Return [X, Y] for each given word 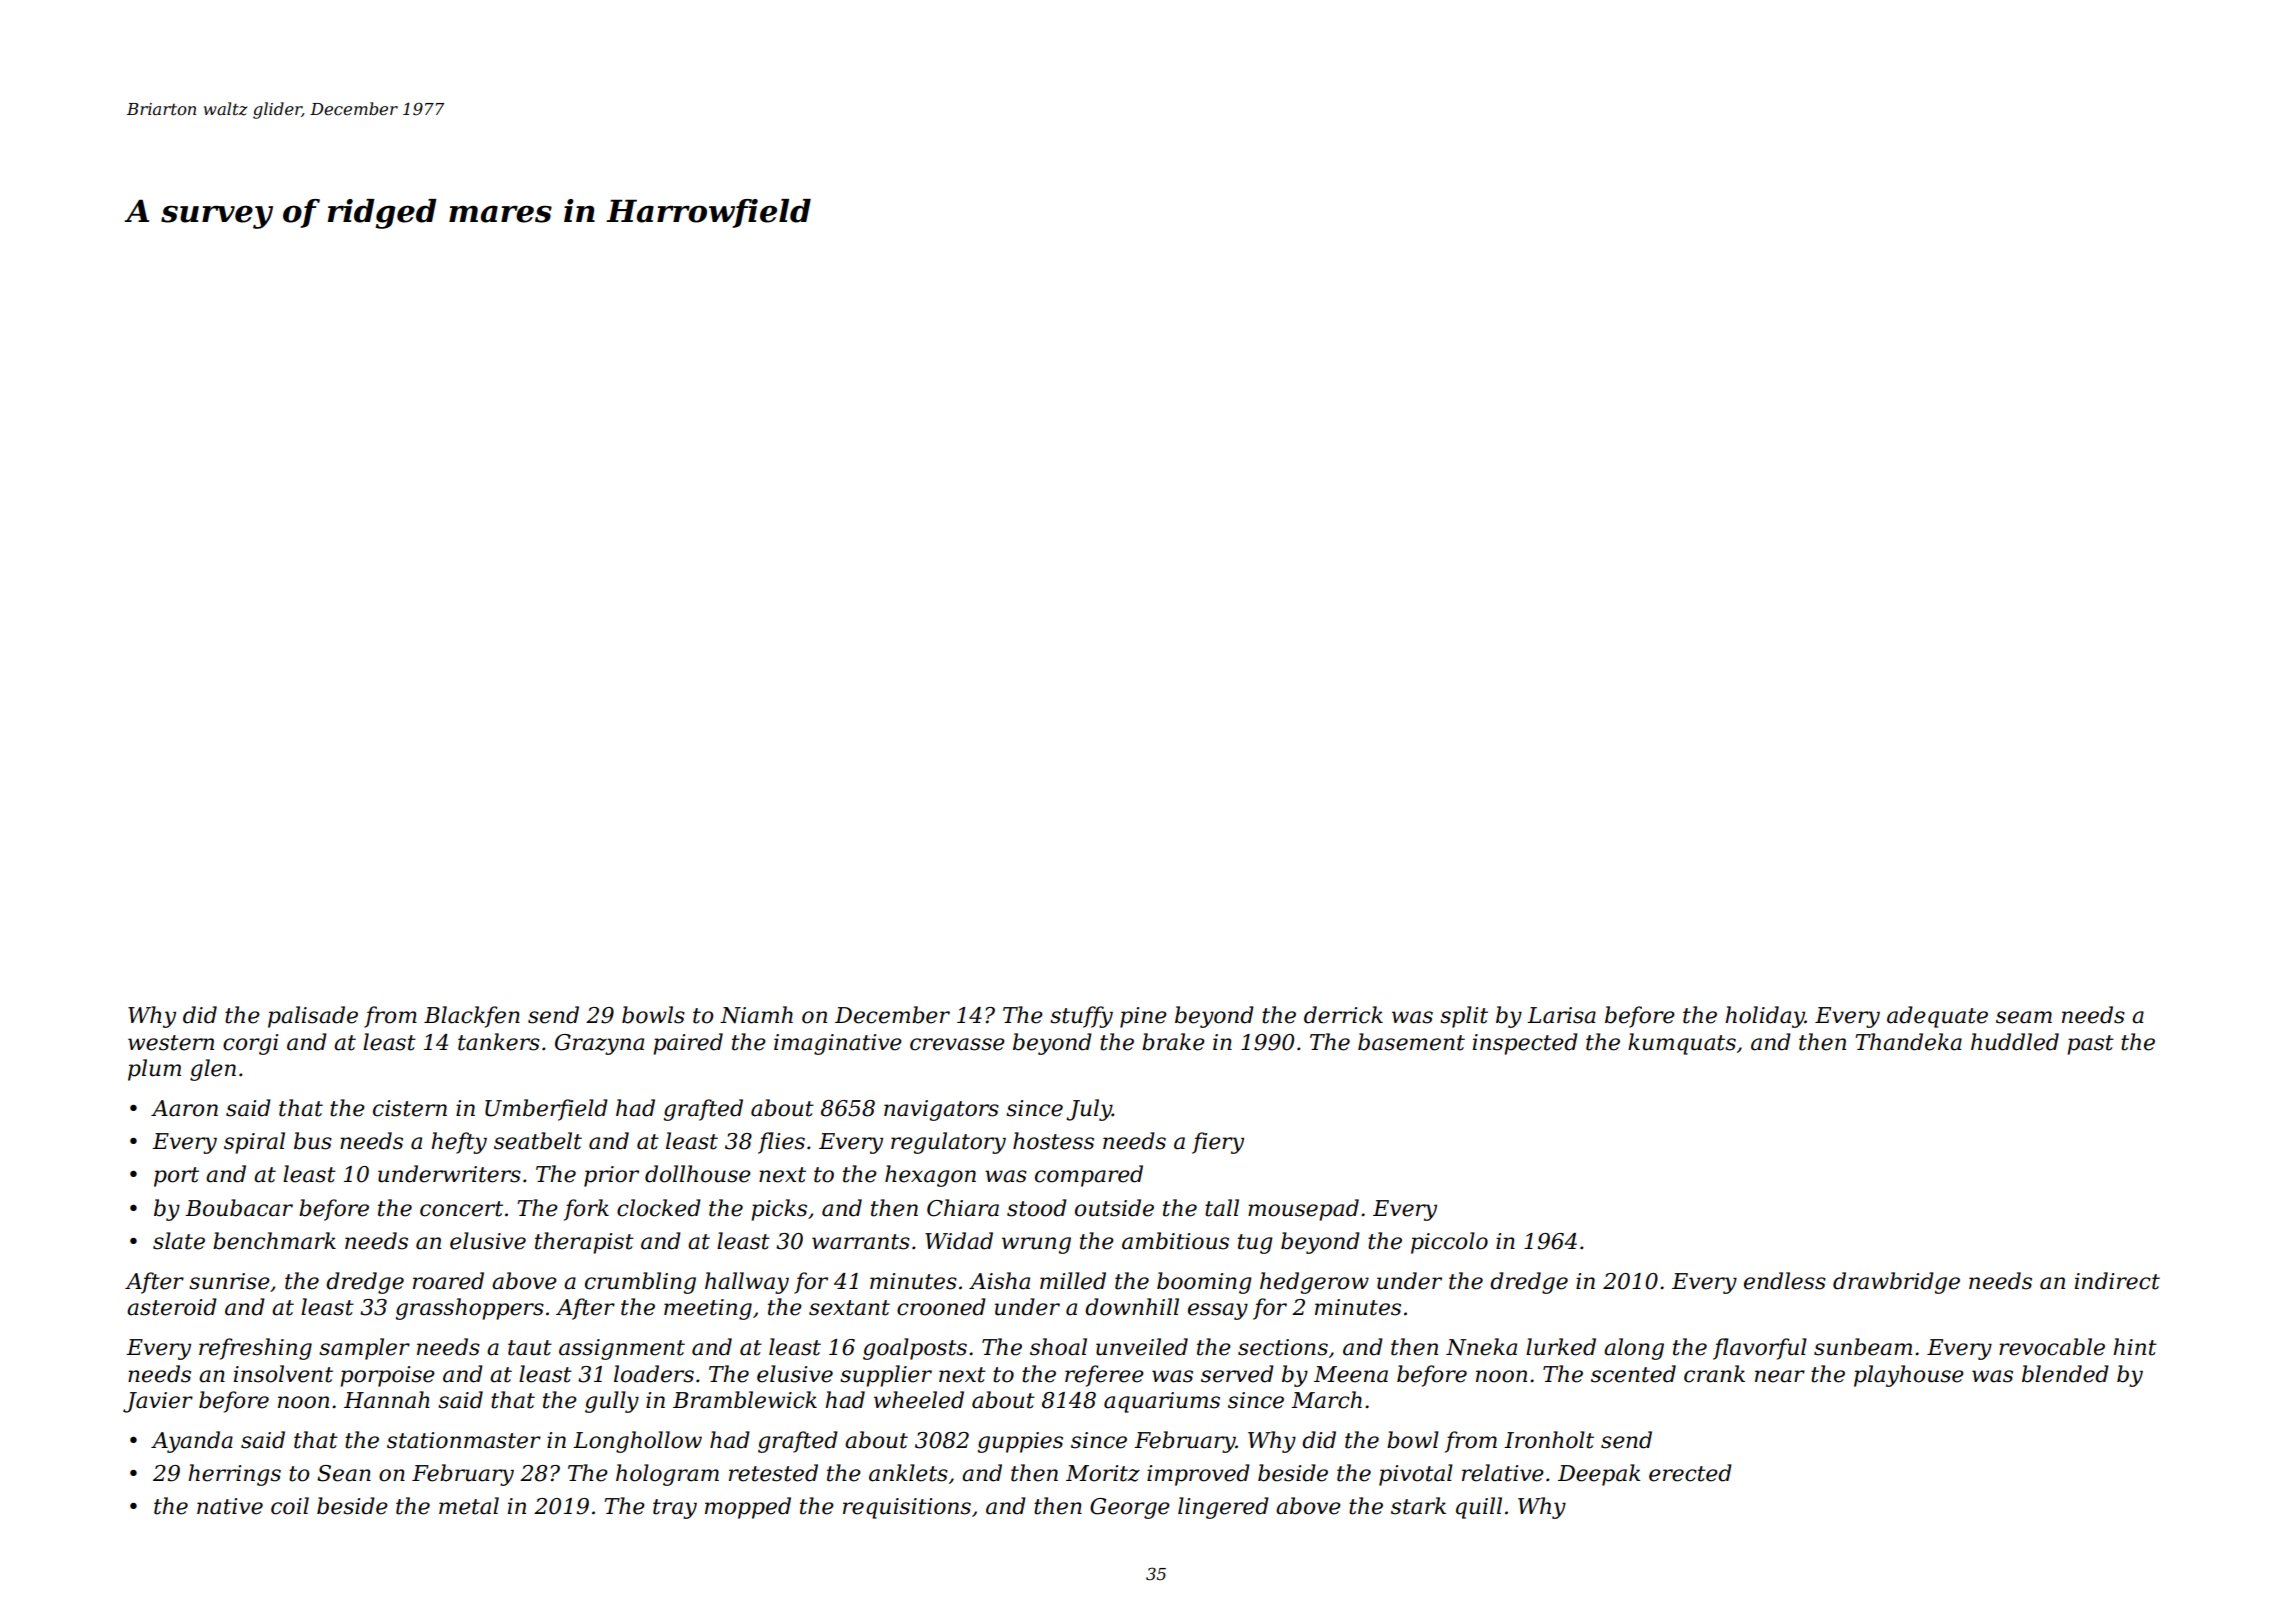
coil [290, 1506]
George [1130, 1508]
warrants [861, 1242]
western [171, 1043]
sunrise [229, 1281]
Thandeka [1908, 1042]
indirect [2117, 1281]
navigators [941, 1110]
